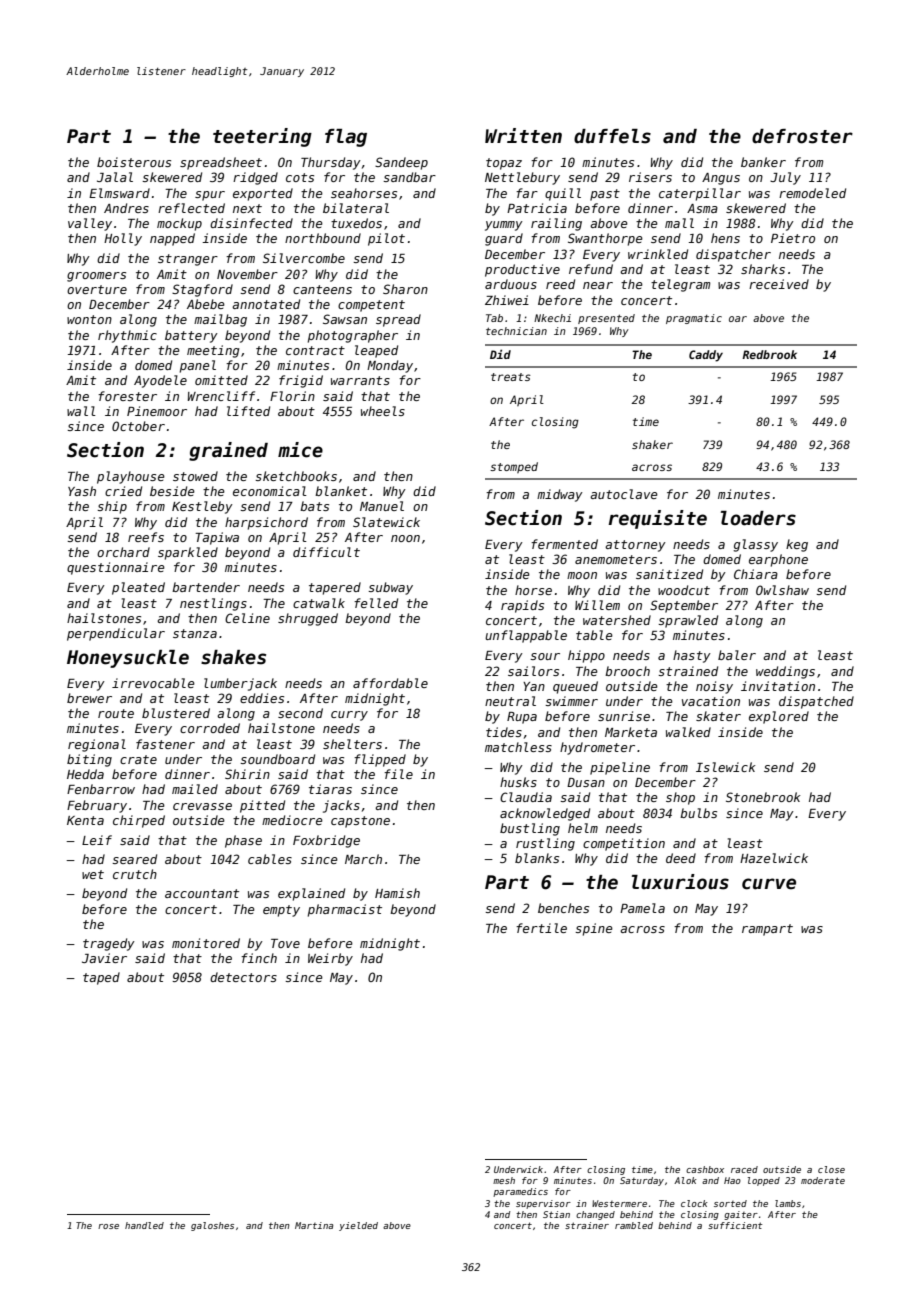  I want to click on galoshes, so click(212, 1226).
